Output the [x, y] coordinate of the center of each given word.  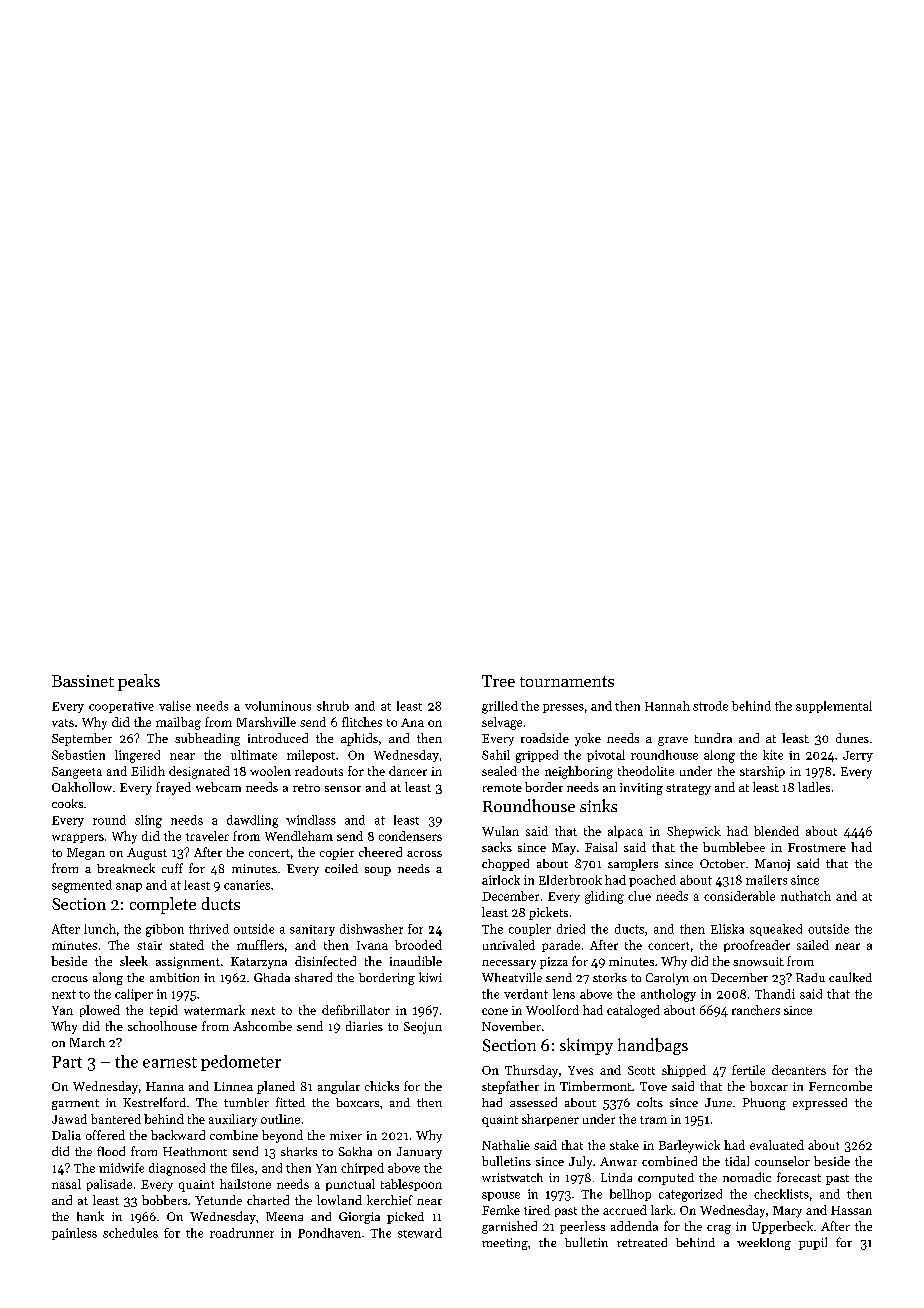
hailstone [245, 1184]
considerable [739, 896]
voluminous [278, 706]
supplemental [834, 707]
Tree [498, 681]
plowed [100, 1011]
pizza [554, 963]
